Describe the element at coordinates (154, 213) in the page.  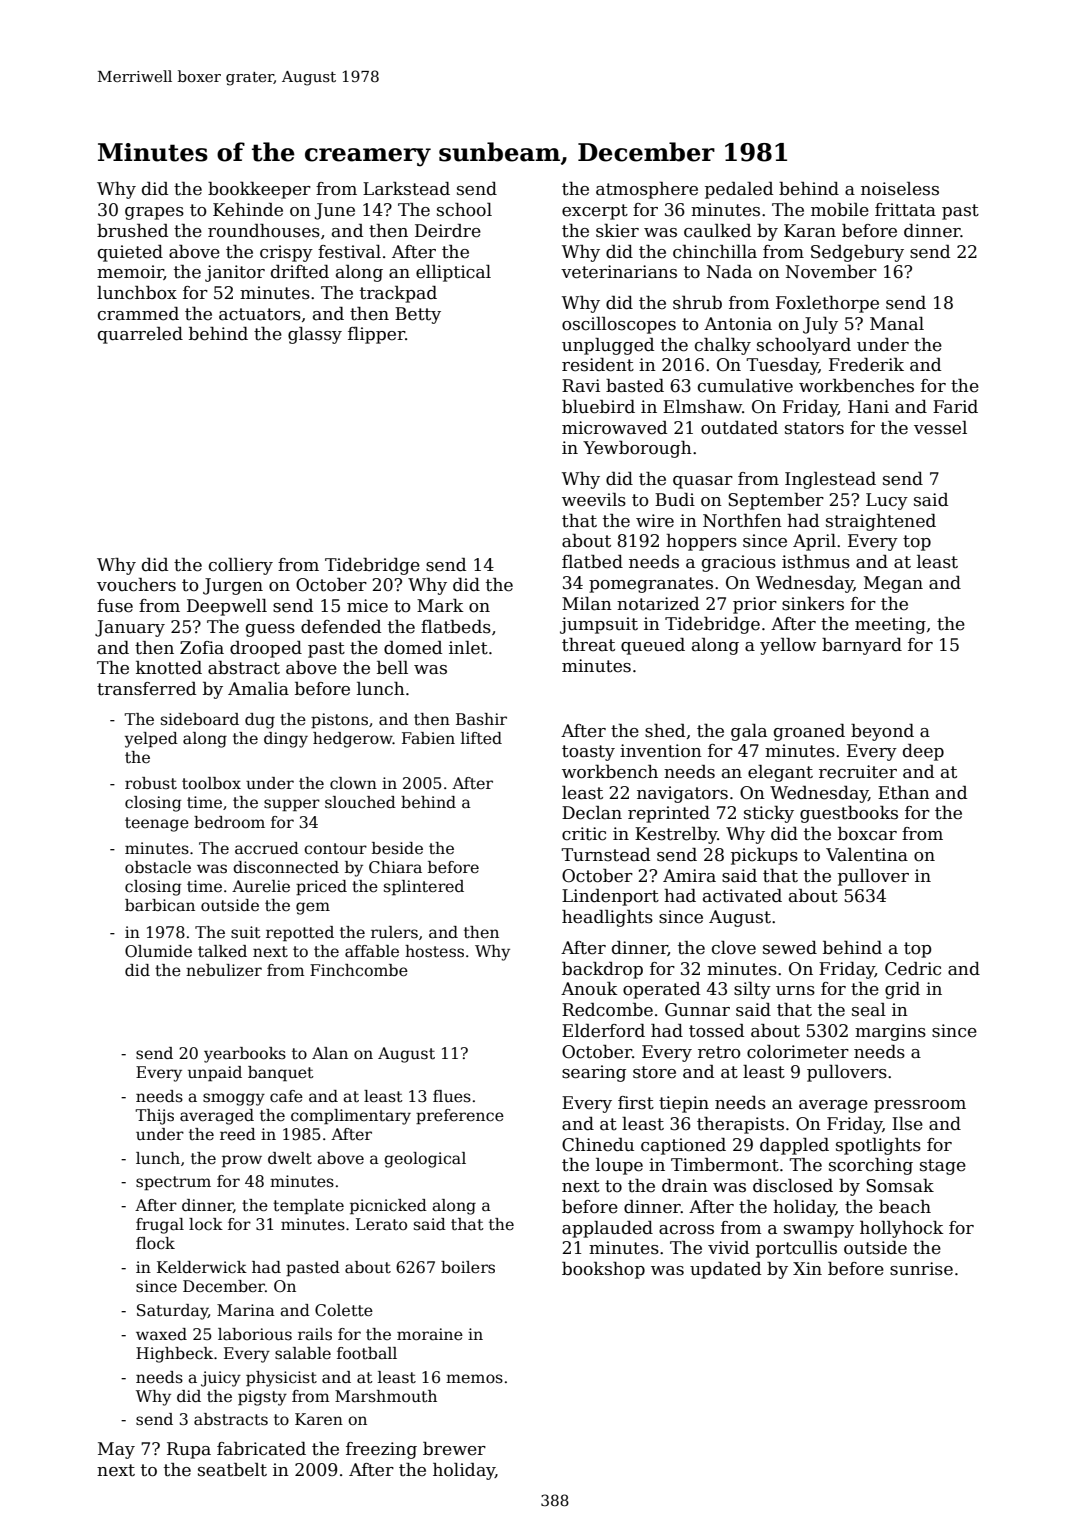
I see `grapes` at that location.
